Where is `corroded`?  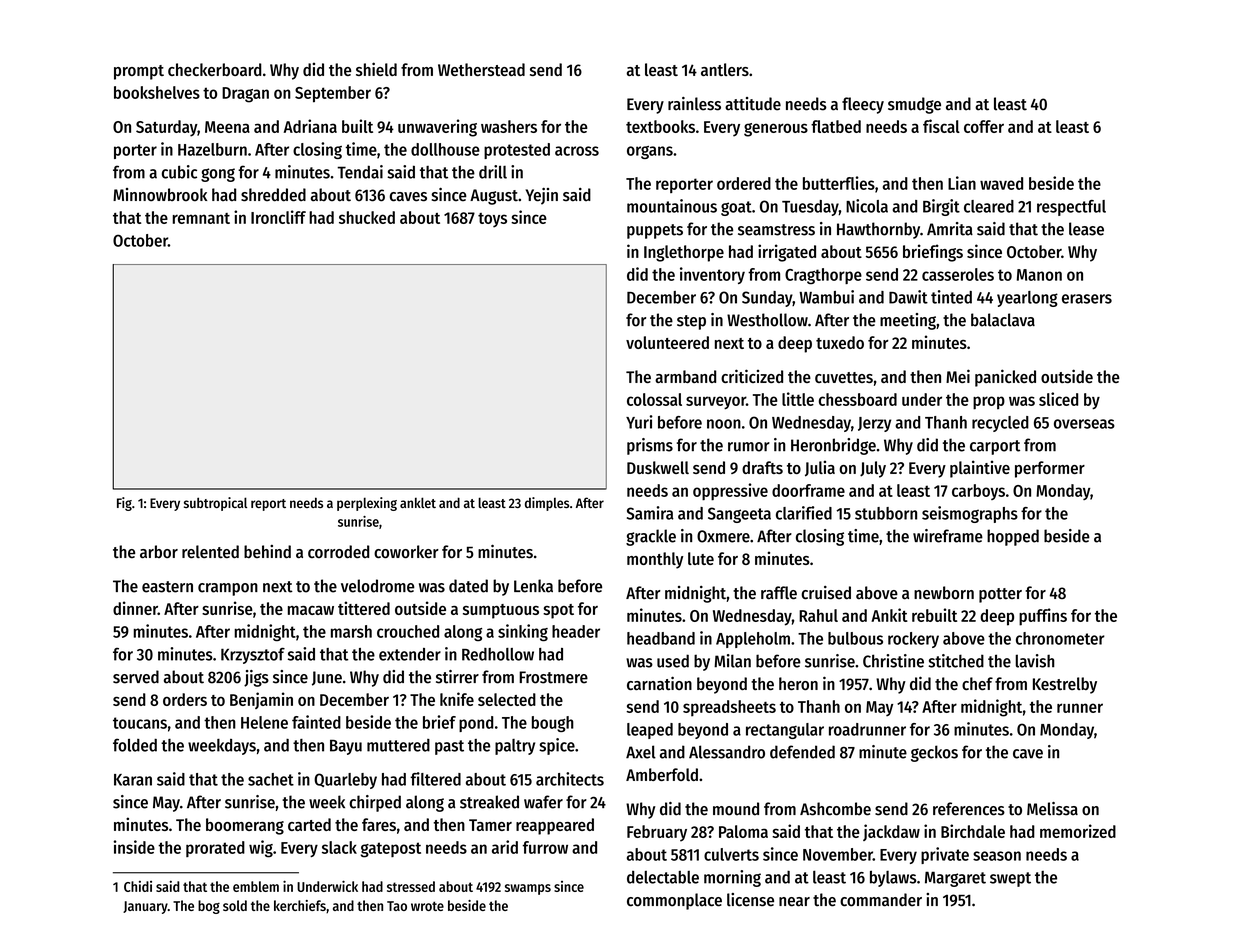
corroded is located at coordinates (338, 552).
